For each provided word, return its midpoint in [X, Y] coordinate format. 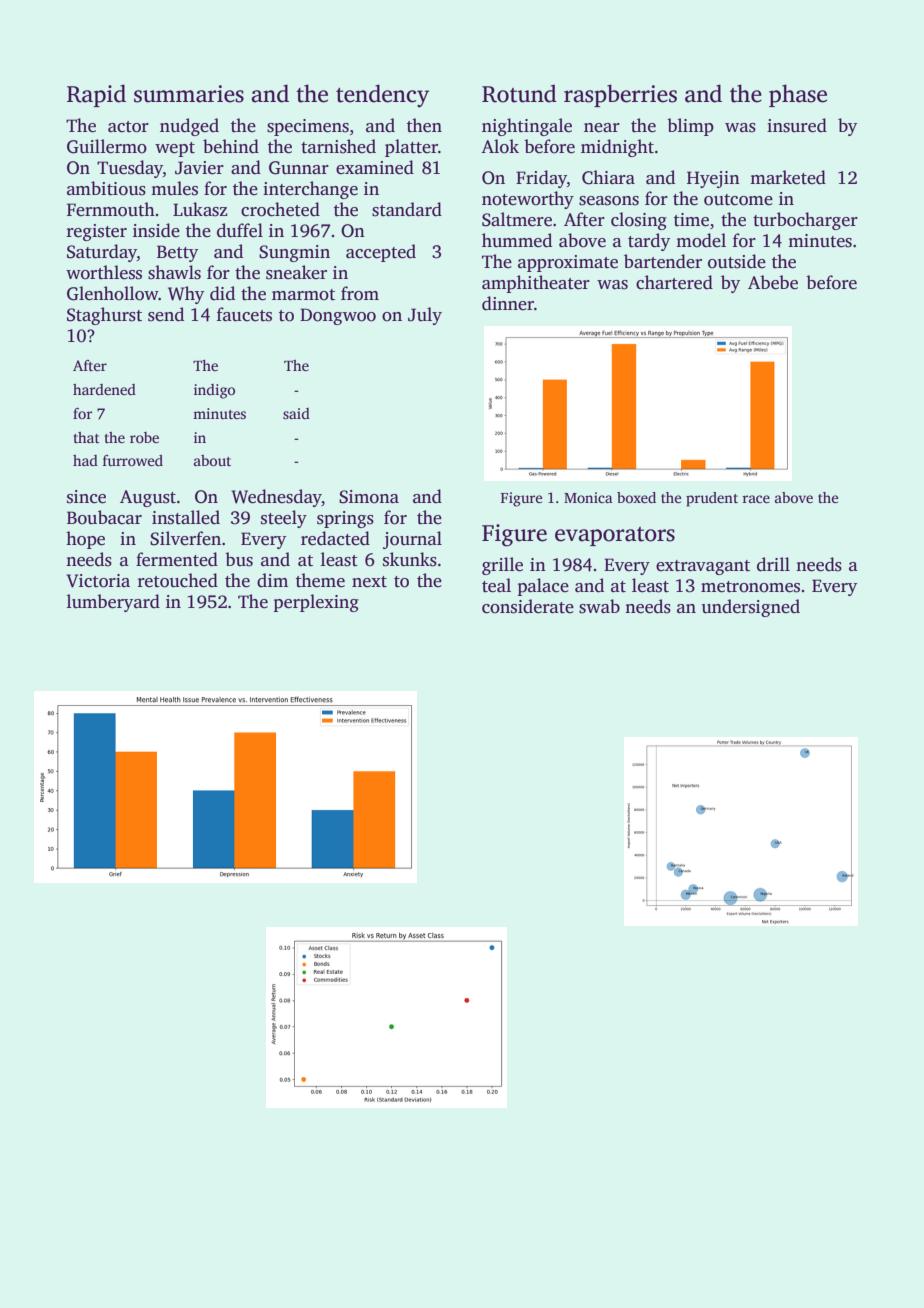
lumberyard [113, 603]
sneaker [296, 272]
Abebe [773, 282]
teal [496, 585]
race [756, 499]
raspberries [620, 95]
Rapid [96, 95]
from [360, 293]
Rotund [519, 93]
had [85, 460]
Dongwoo [338, 316]
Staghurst [104, 316]
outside [737, 261]
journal [412, 540]
